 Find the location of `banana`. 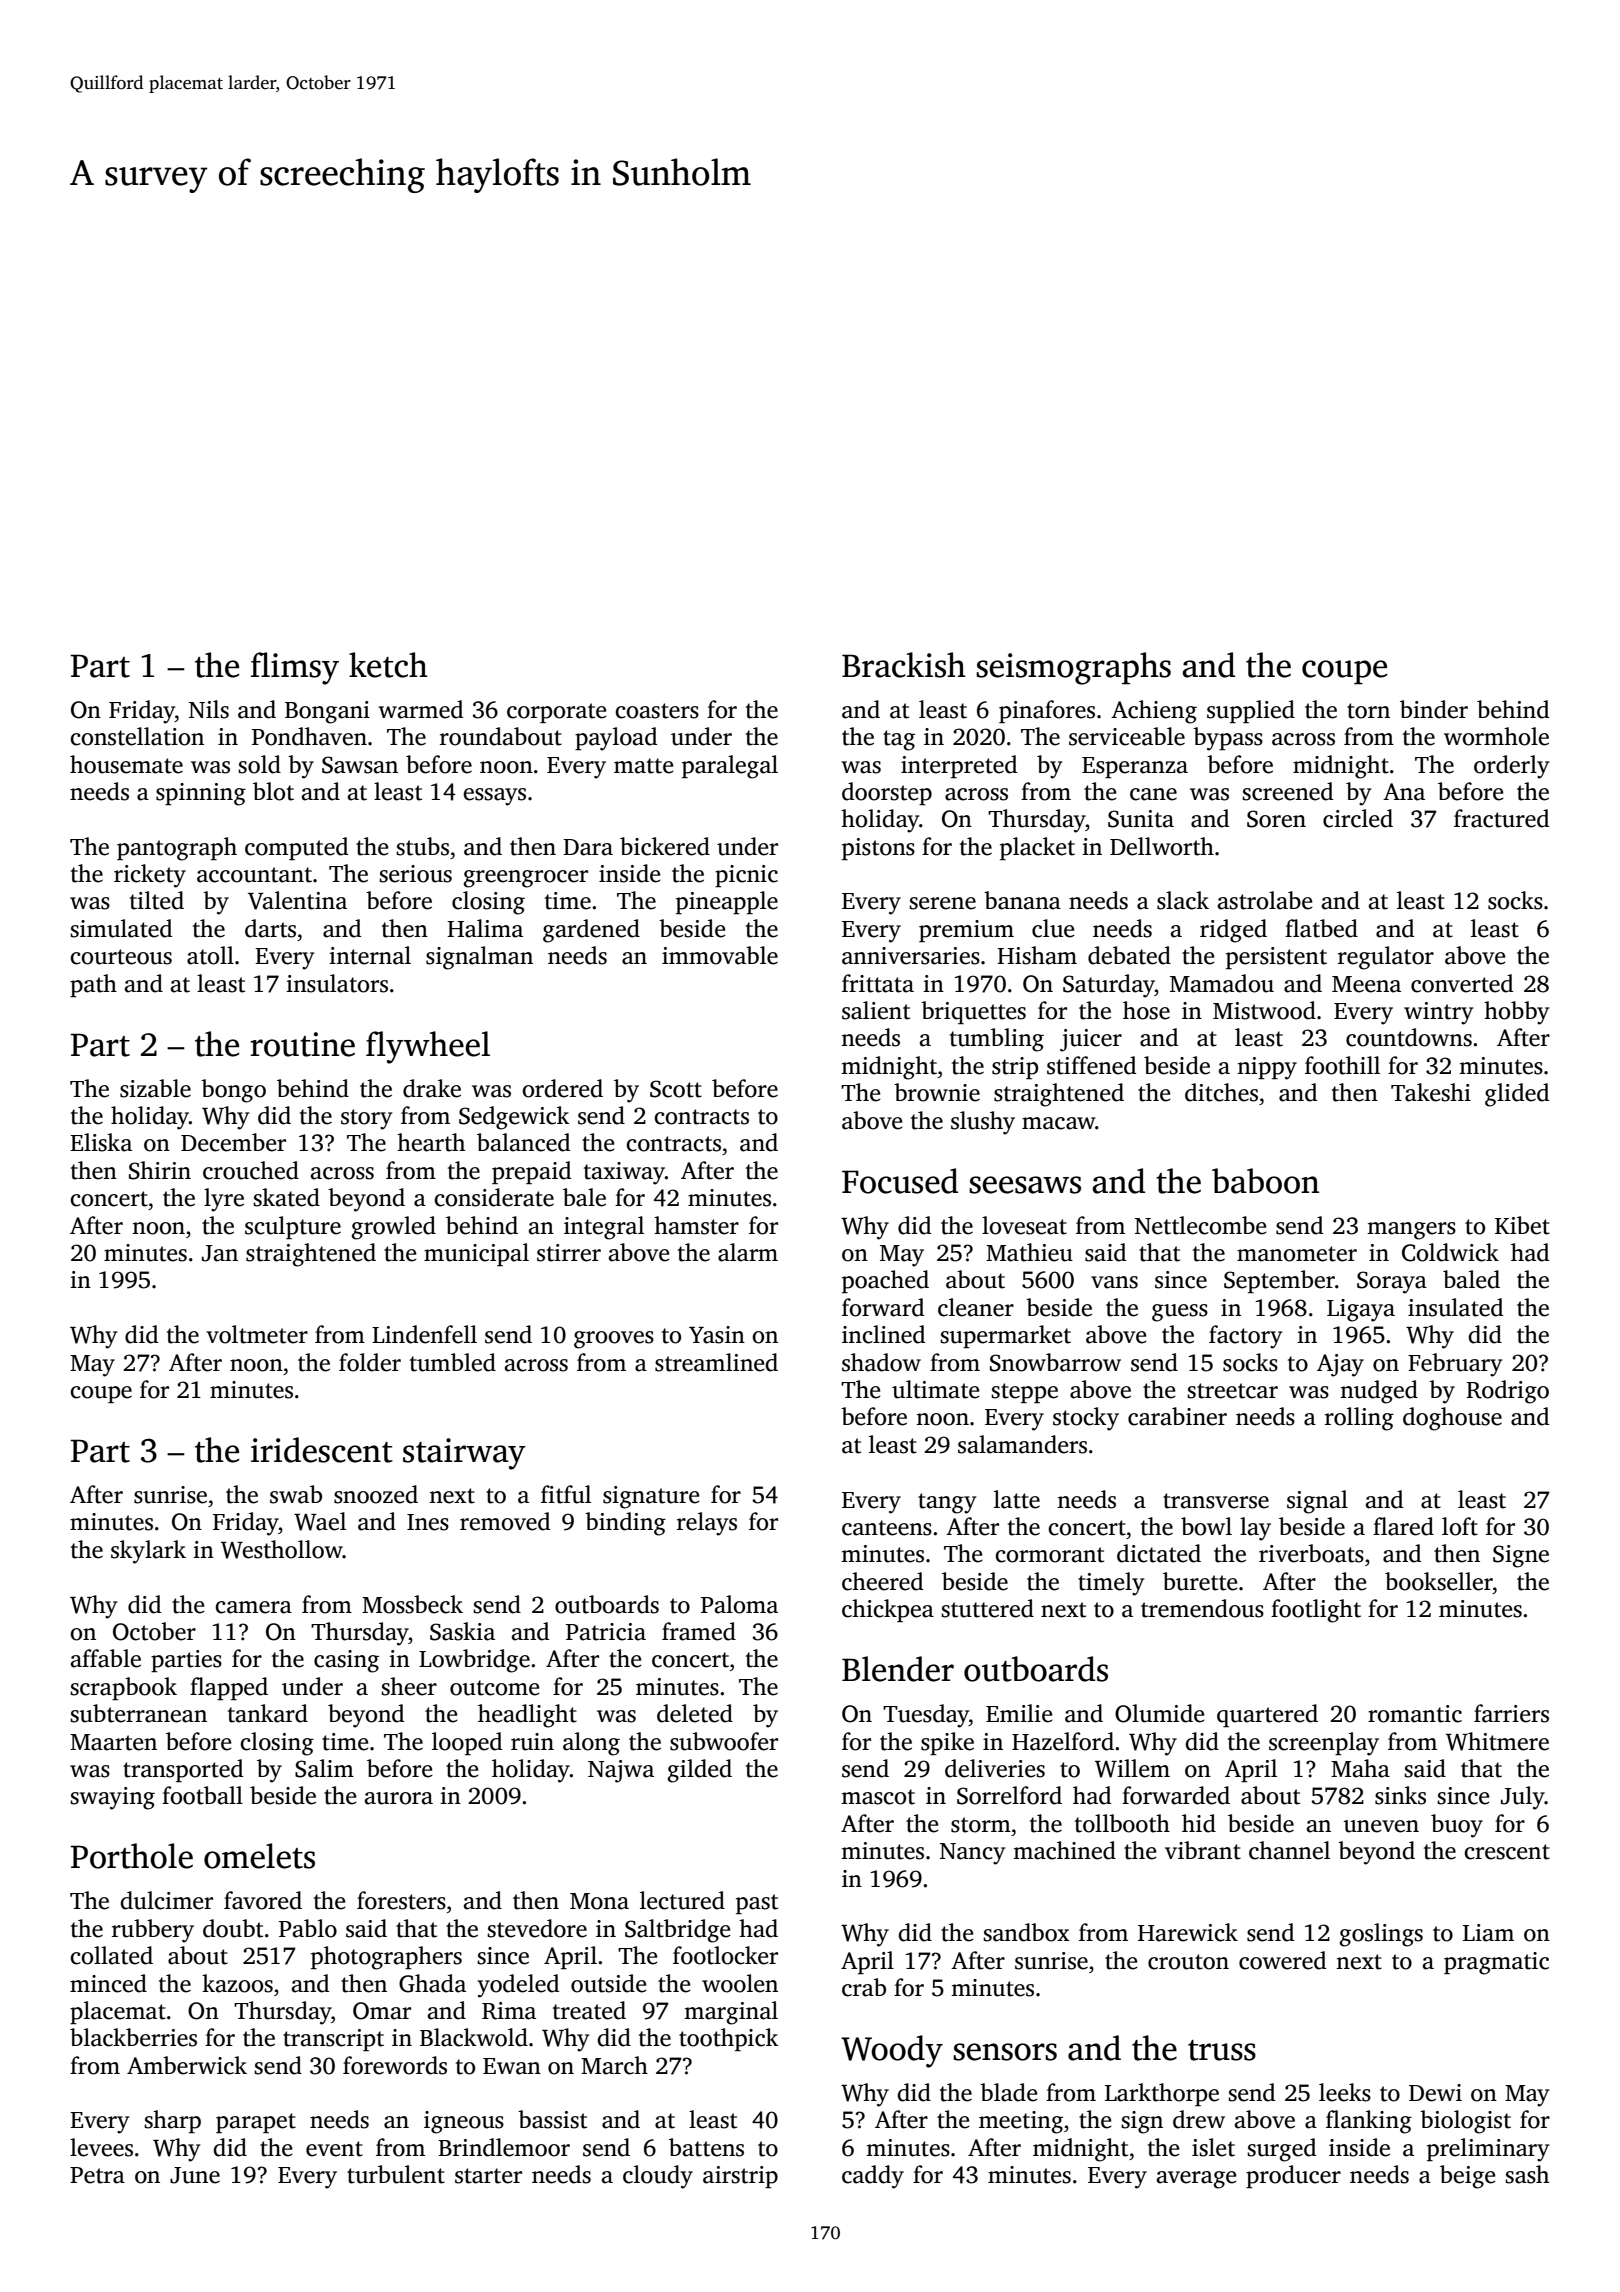

banana is located at coordinates (1022, 900).
